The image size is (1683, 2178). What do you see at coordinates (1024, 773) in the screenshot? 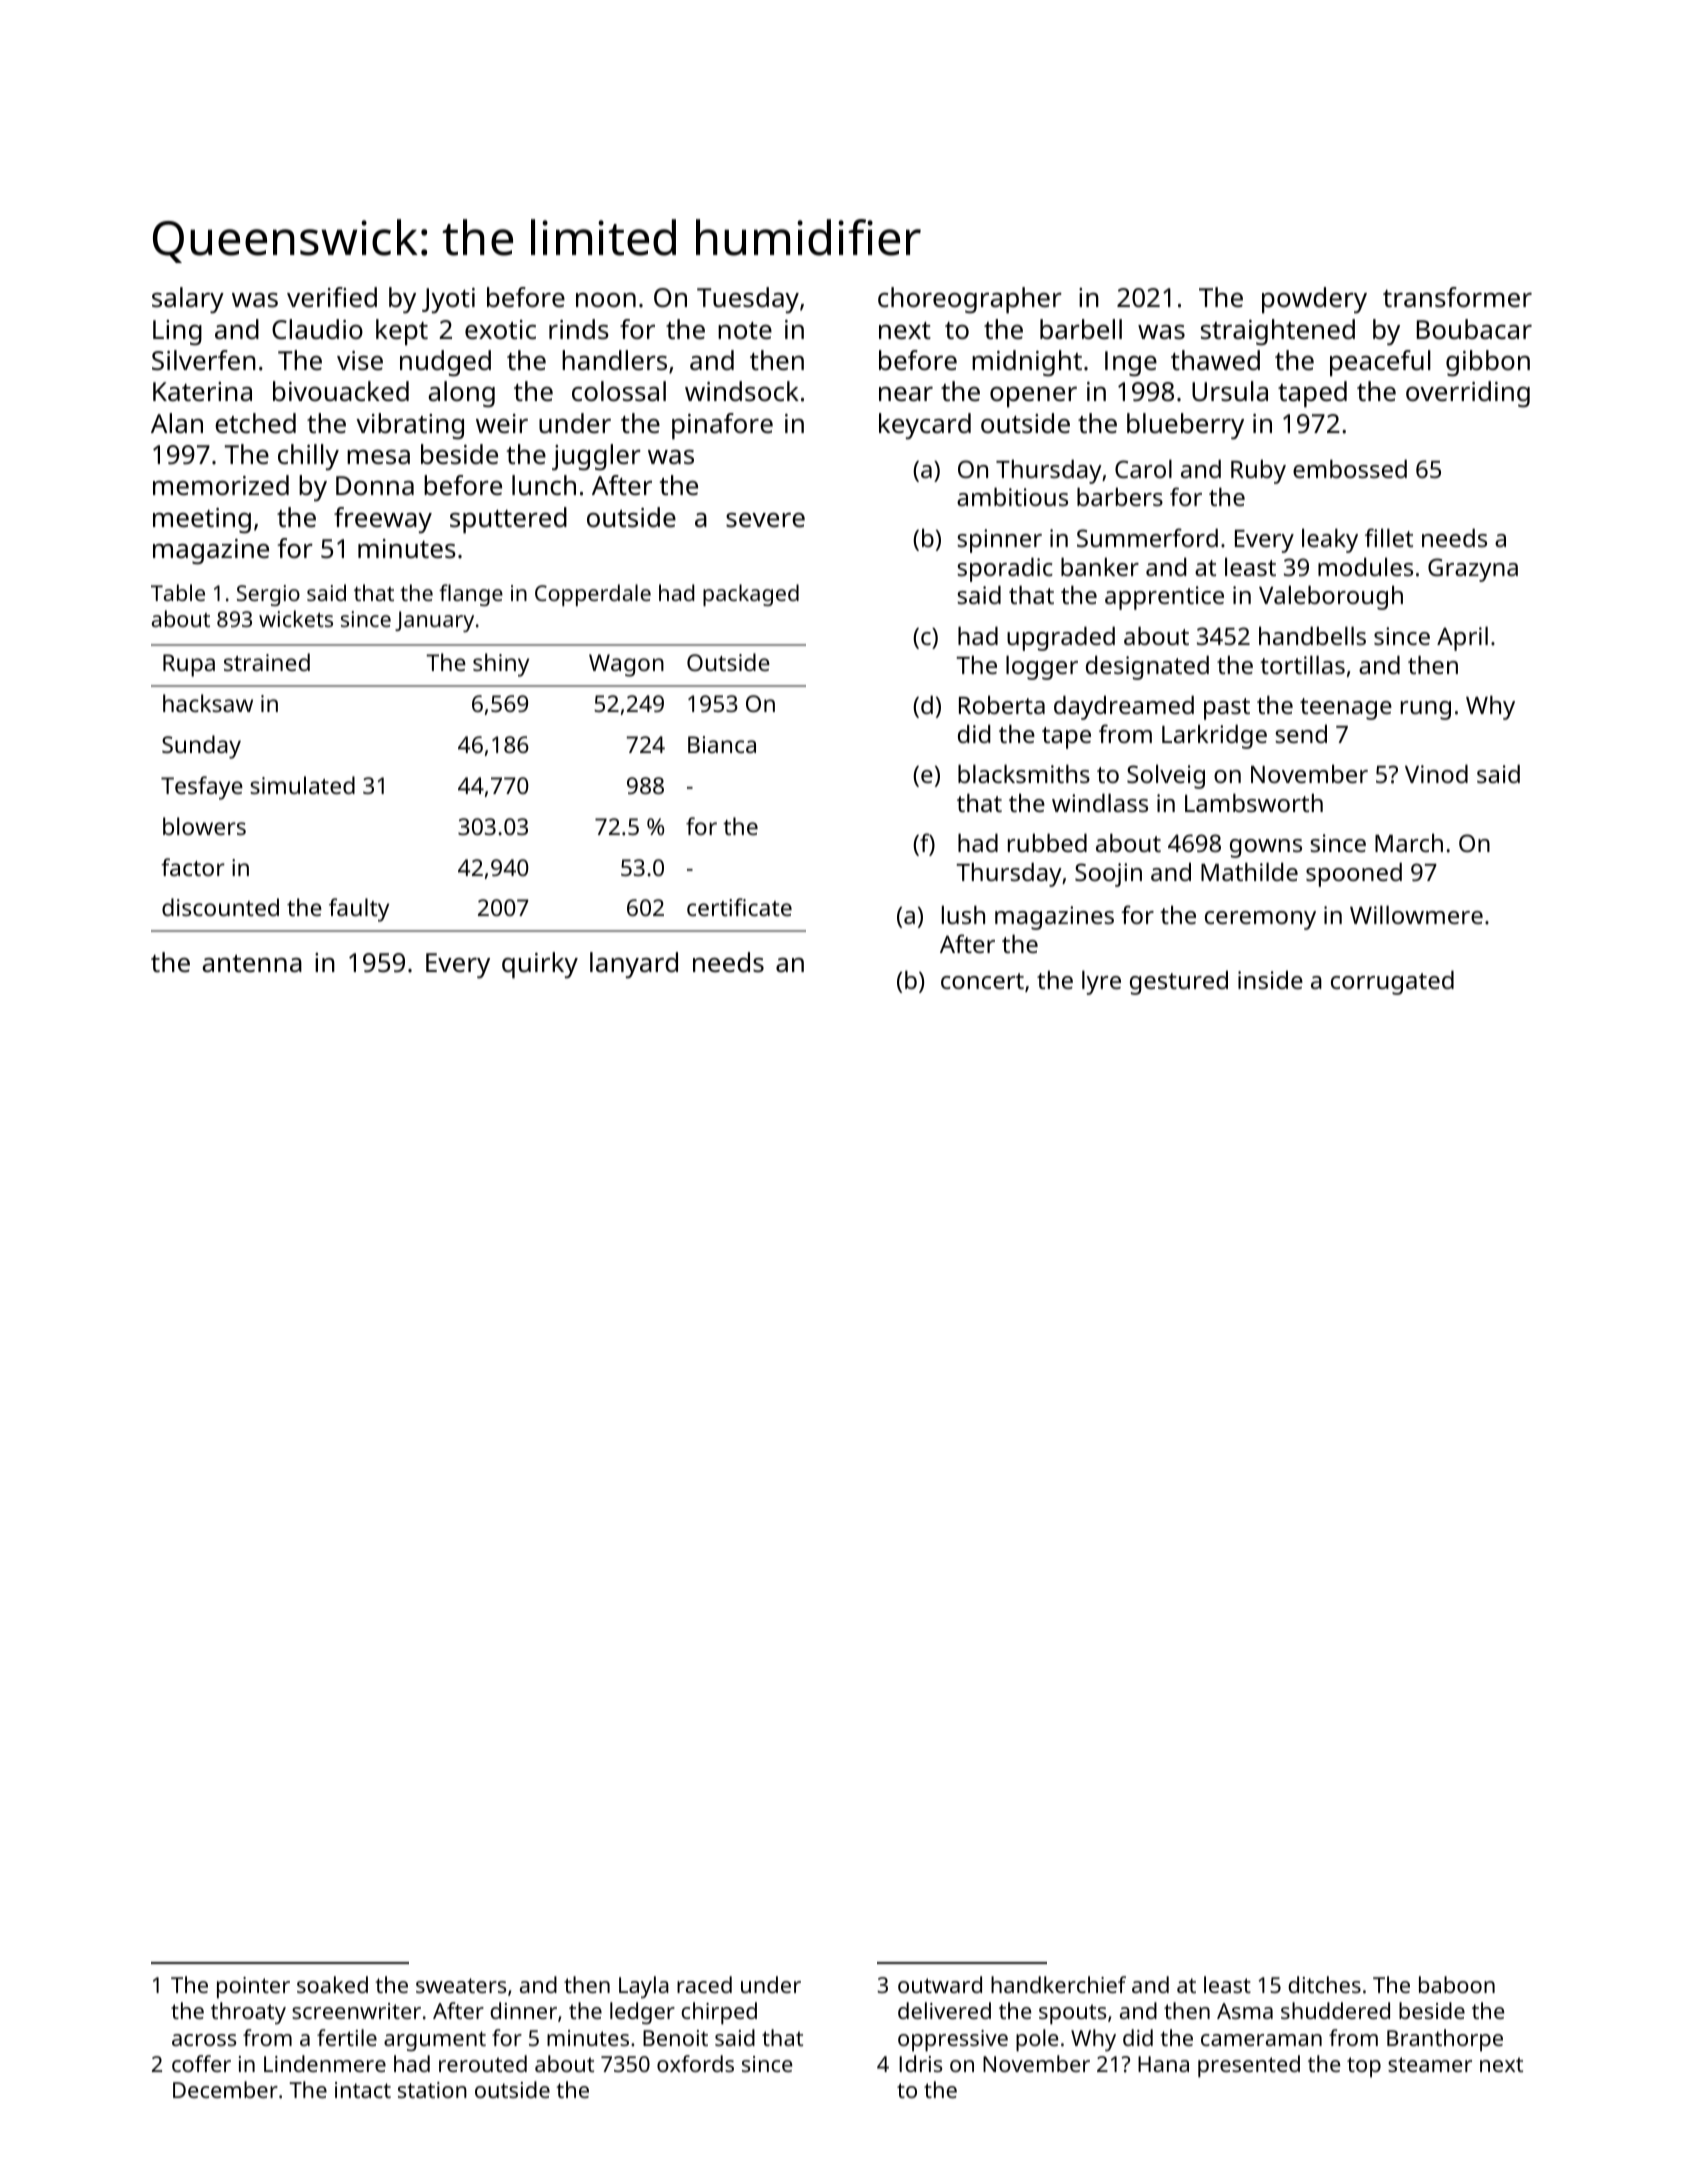
I see `blacksmiths` at bounding box center [1024, 773].
